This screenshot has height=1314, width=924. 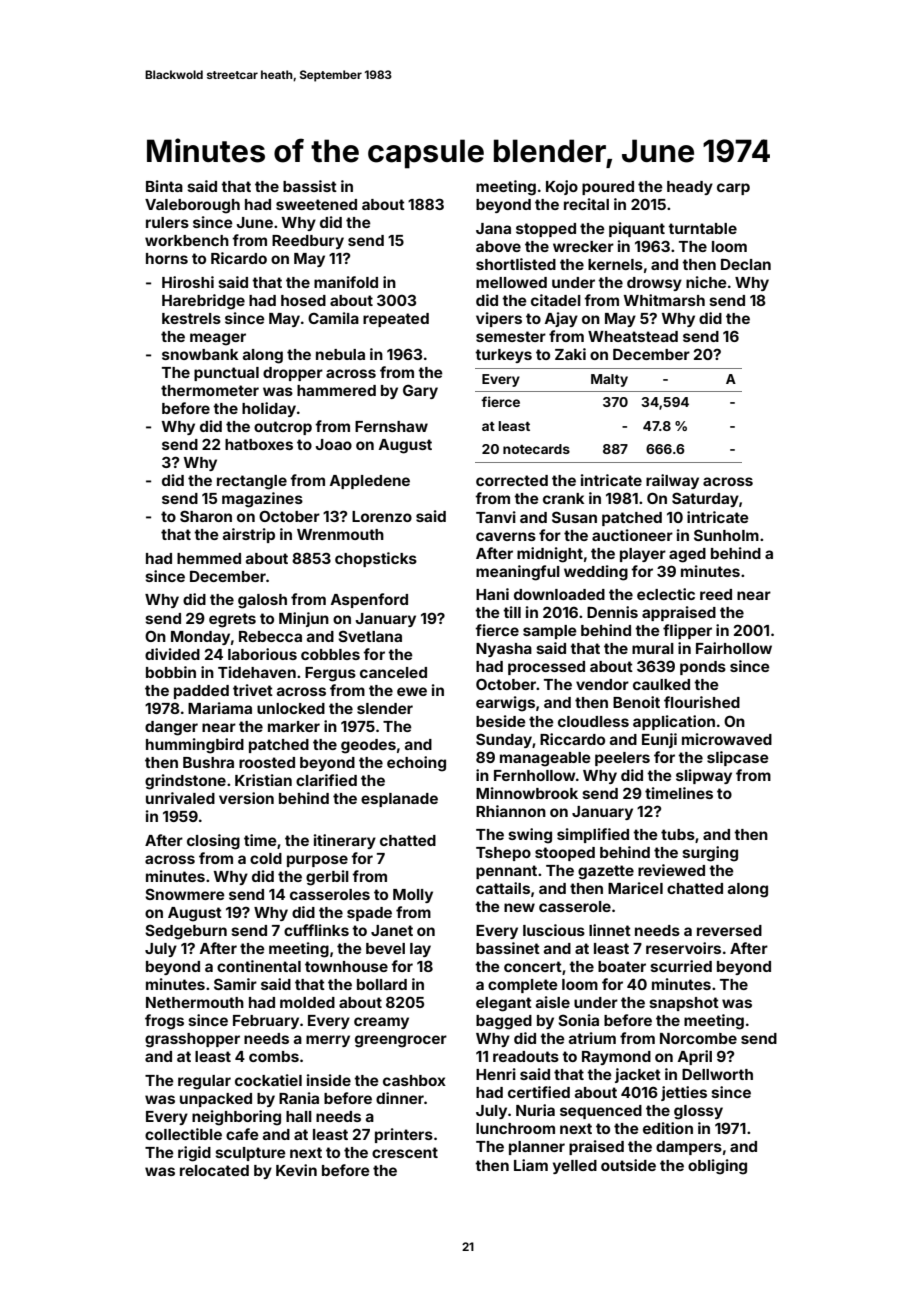 I want to click on hemmed, so click(x=209, y=558).
